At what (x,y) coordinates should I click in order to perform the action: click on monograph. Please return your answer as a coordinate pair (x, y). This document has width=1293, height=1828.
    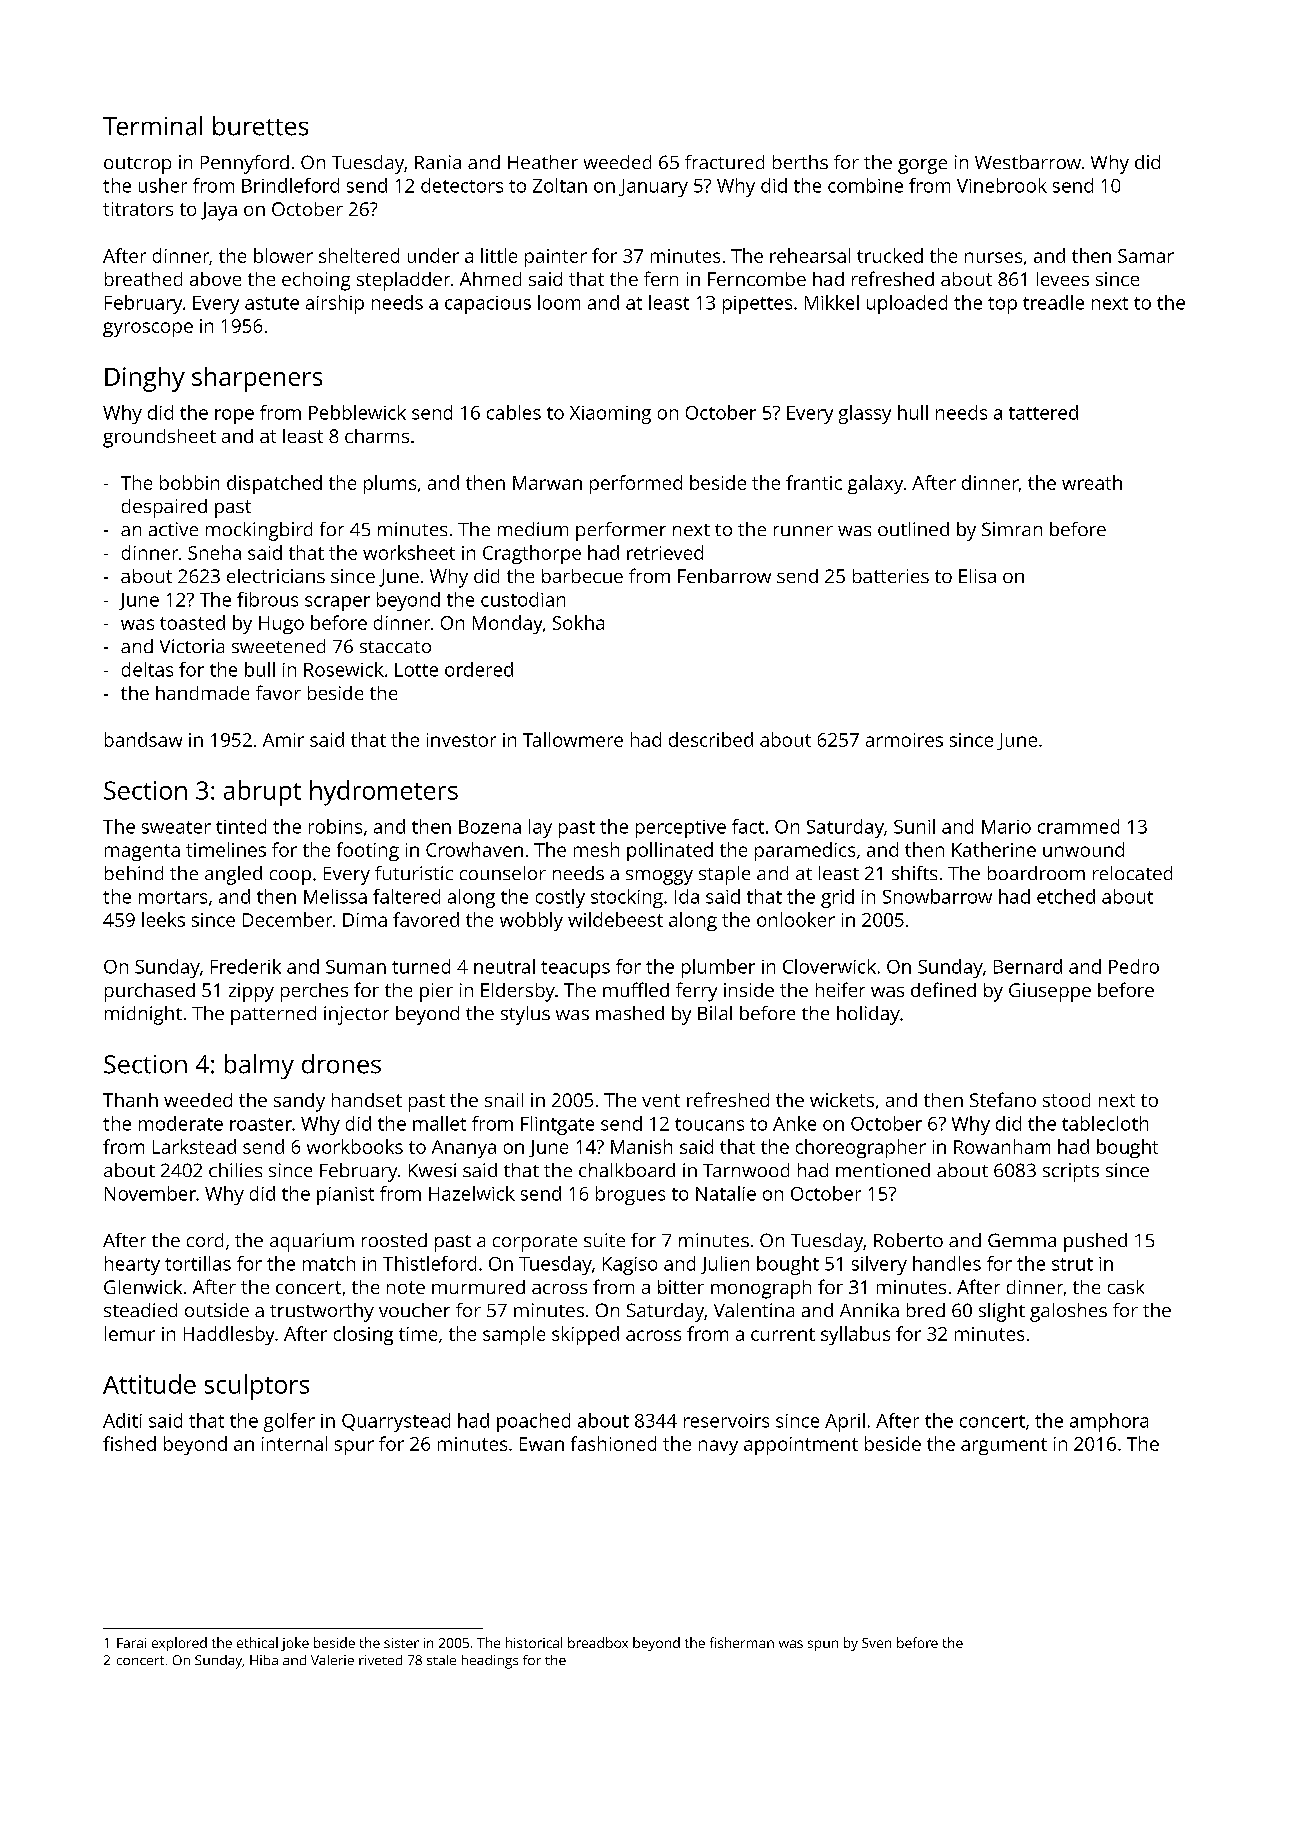
    Looking at the image, I should click on (761, 1289).
